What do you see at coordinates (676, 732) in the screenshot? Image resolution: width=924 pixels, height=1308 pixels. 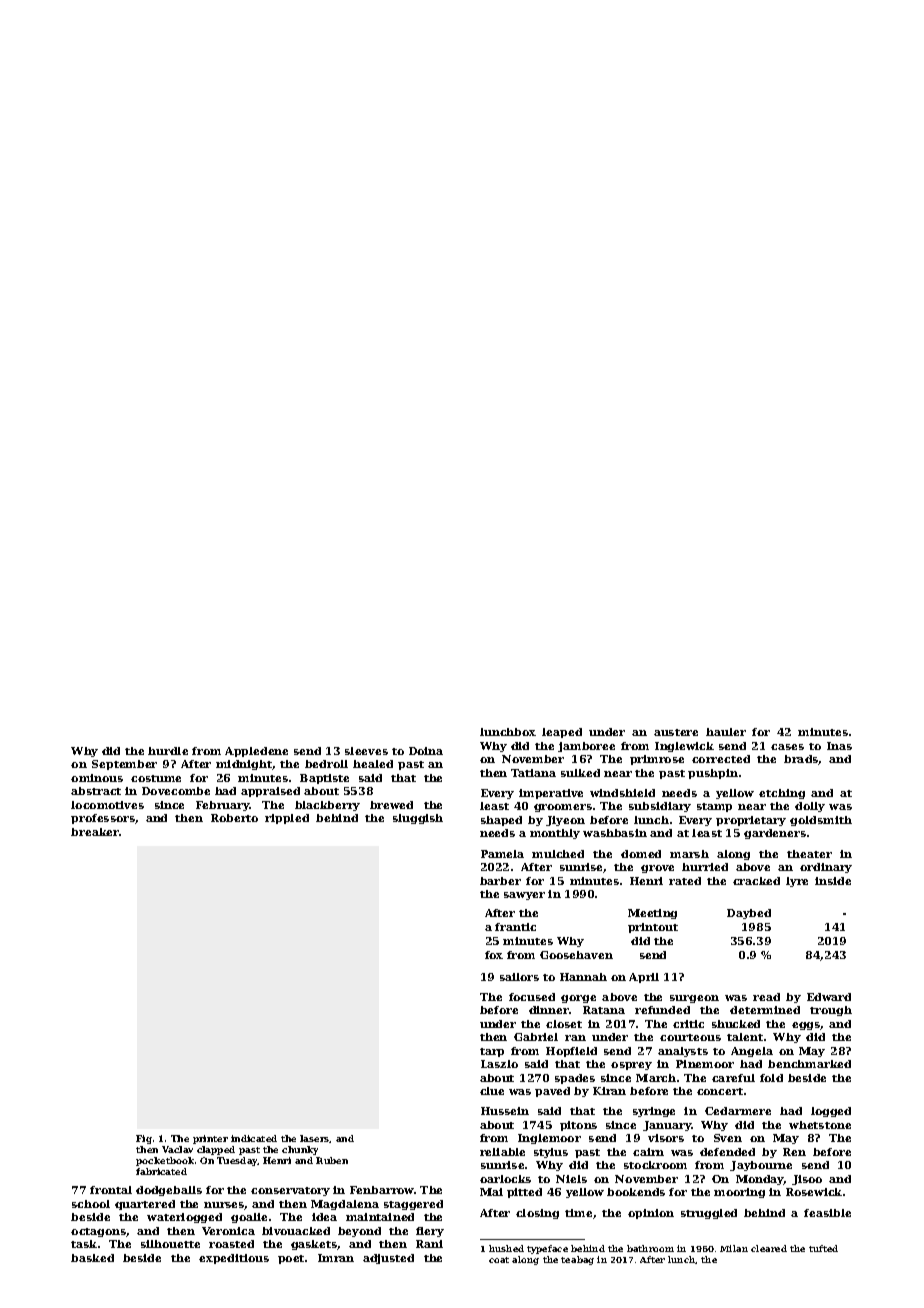 I see `austere` at bounding box center [676, 732].
